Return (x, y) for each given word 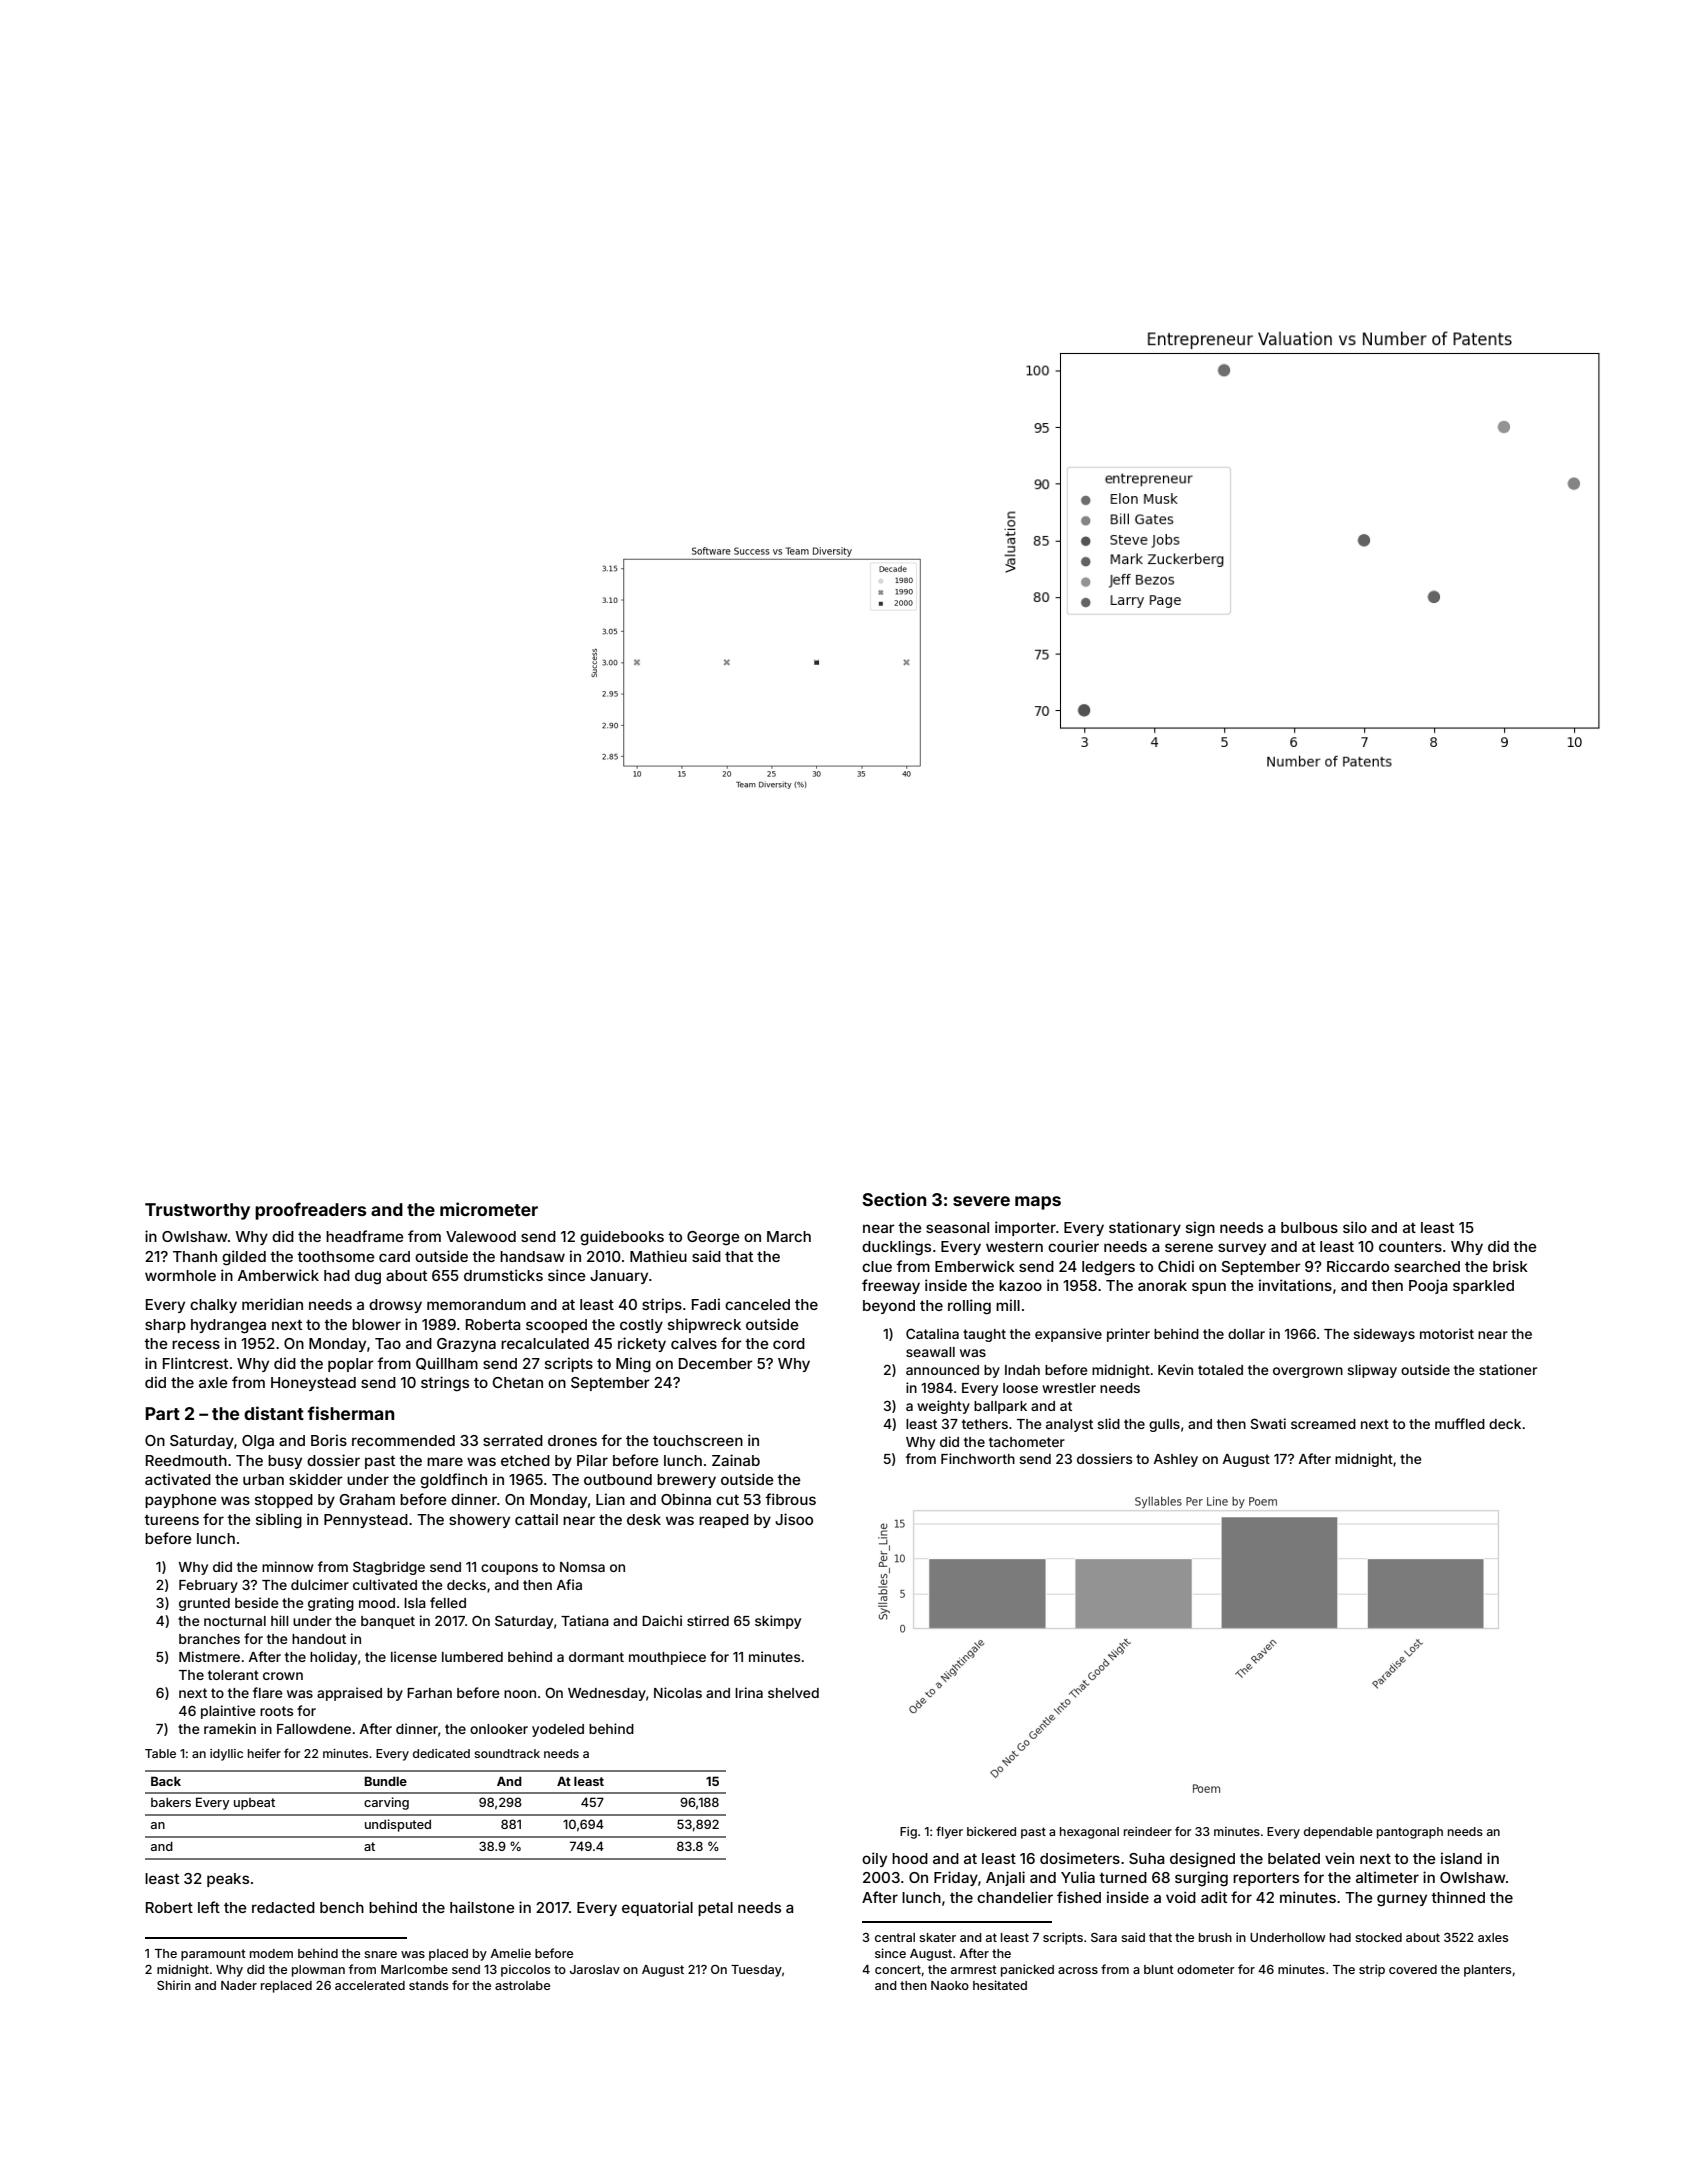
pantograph (1410, 1833)
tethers (985, 1424)
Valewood (481, 1236)
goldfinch (453, 1481)
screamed (1323, 1424)
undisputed (398, 1825)
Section (894, 1199)
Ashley (1176, 1460)
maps (1038, 1203)
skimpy (778, 1622)
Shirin (174, 1985)
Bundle (386, 1781)
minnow (288, 1566)
